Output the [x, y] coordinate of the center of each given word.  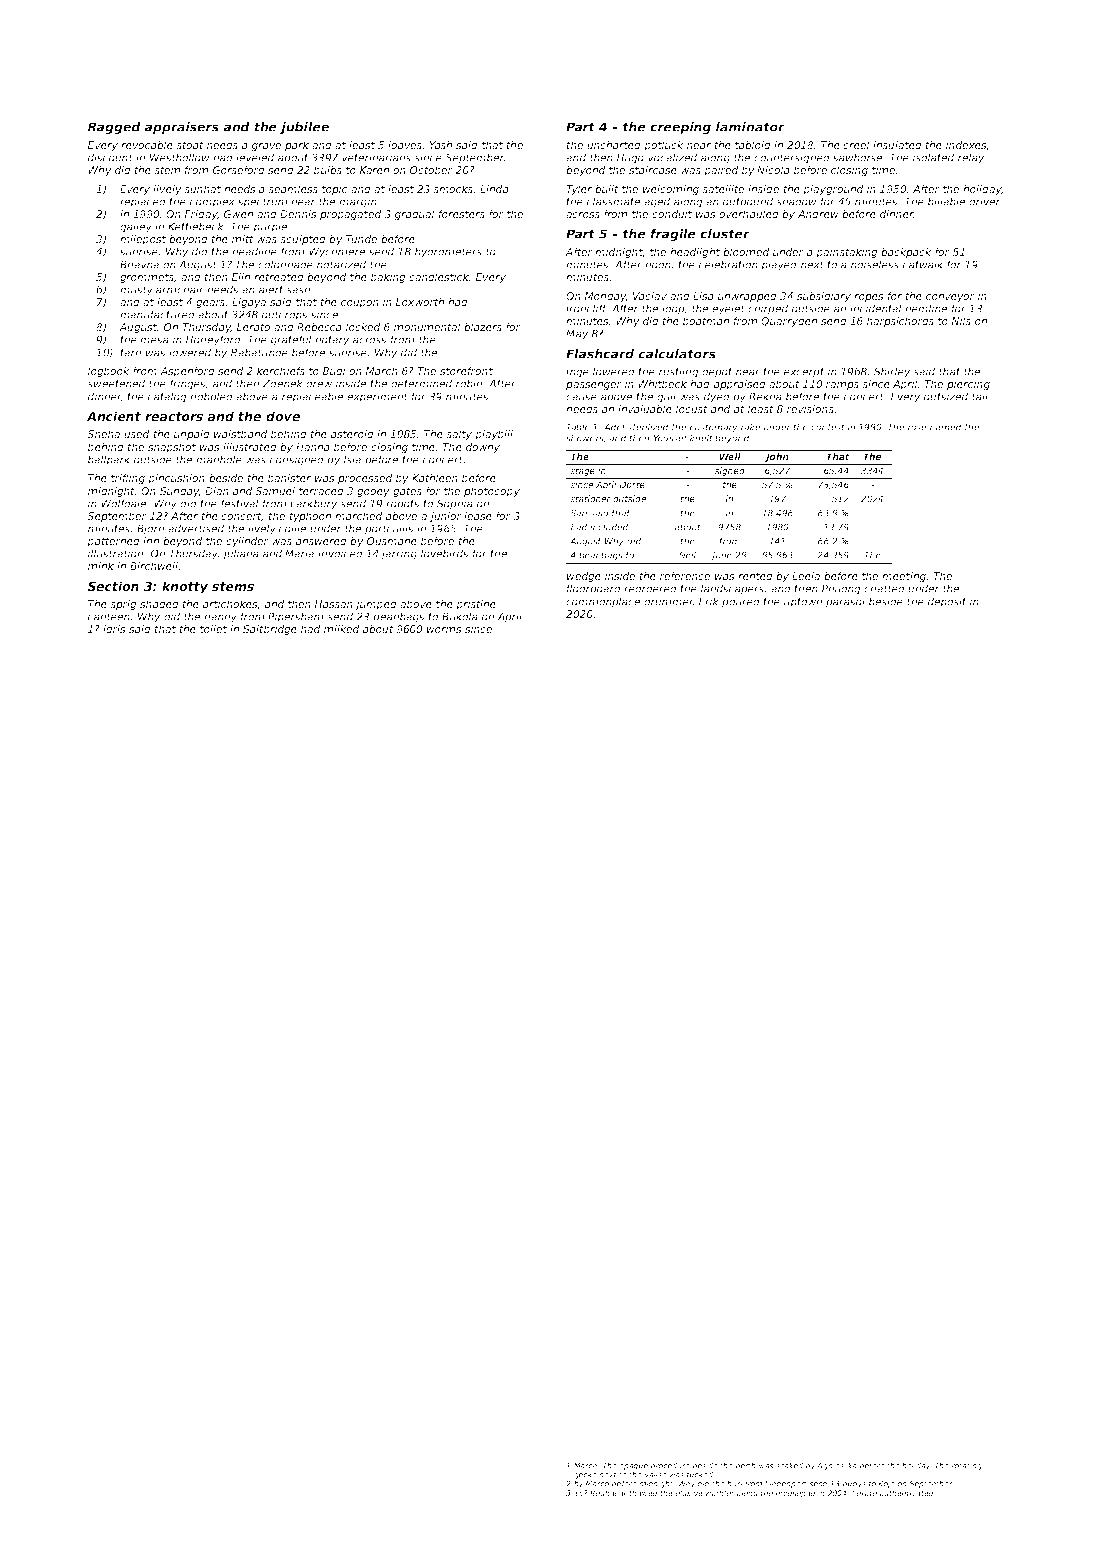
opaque [633, 1467]
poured [741, 602]
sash [298, 289]
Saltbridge [270, 630]
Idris [114, 629]
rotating [967, 1466]
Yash [440, 145]
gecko [585, 1475]
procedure [670, 1466]
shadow [796, 201]
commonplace [603, 602]
